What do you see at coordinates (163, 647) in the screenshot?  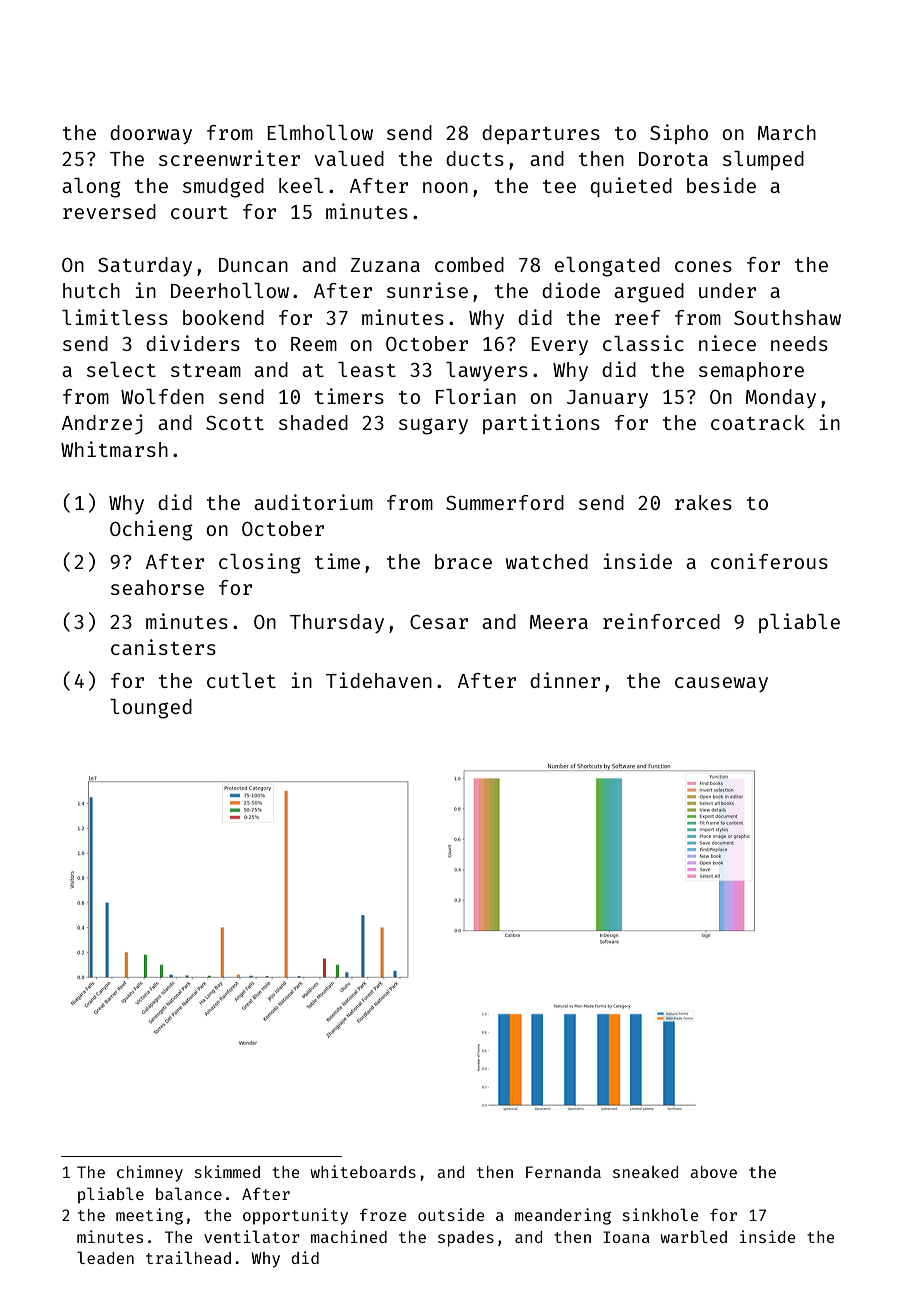 I see `canisters` at bounding box center [163, 647].
